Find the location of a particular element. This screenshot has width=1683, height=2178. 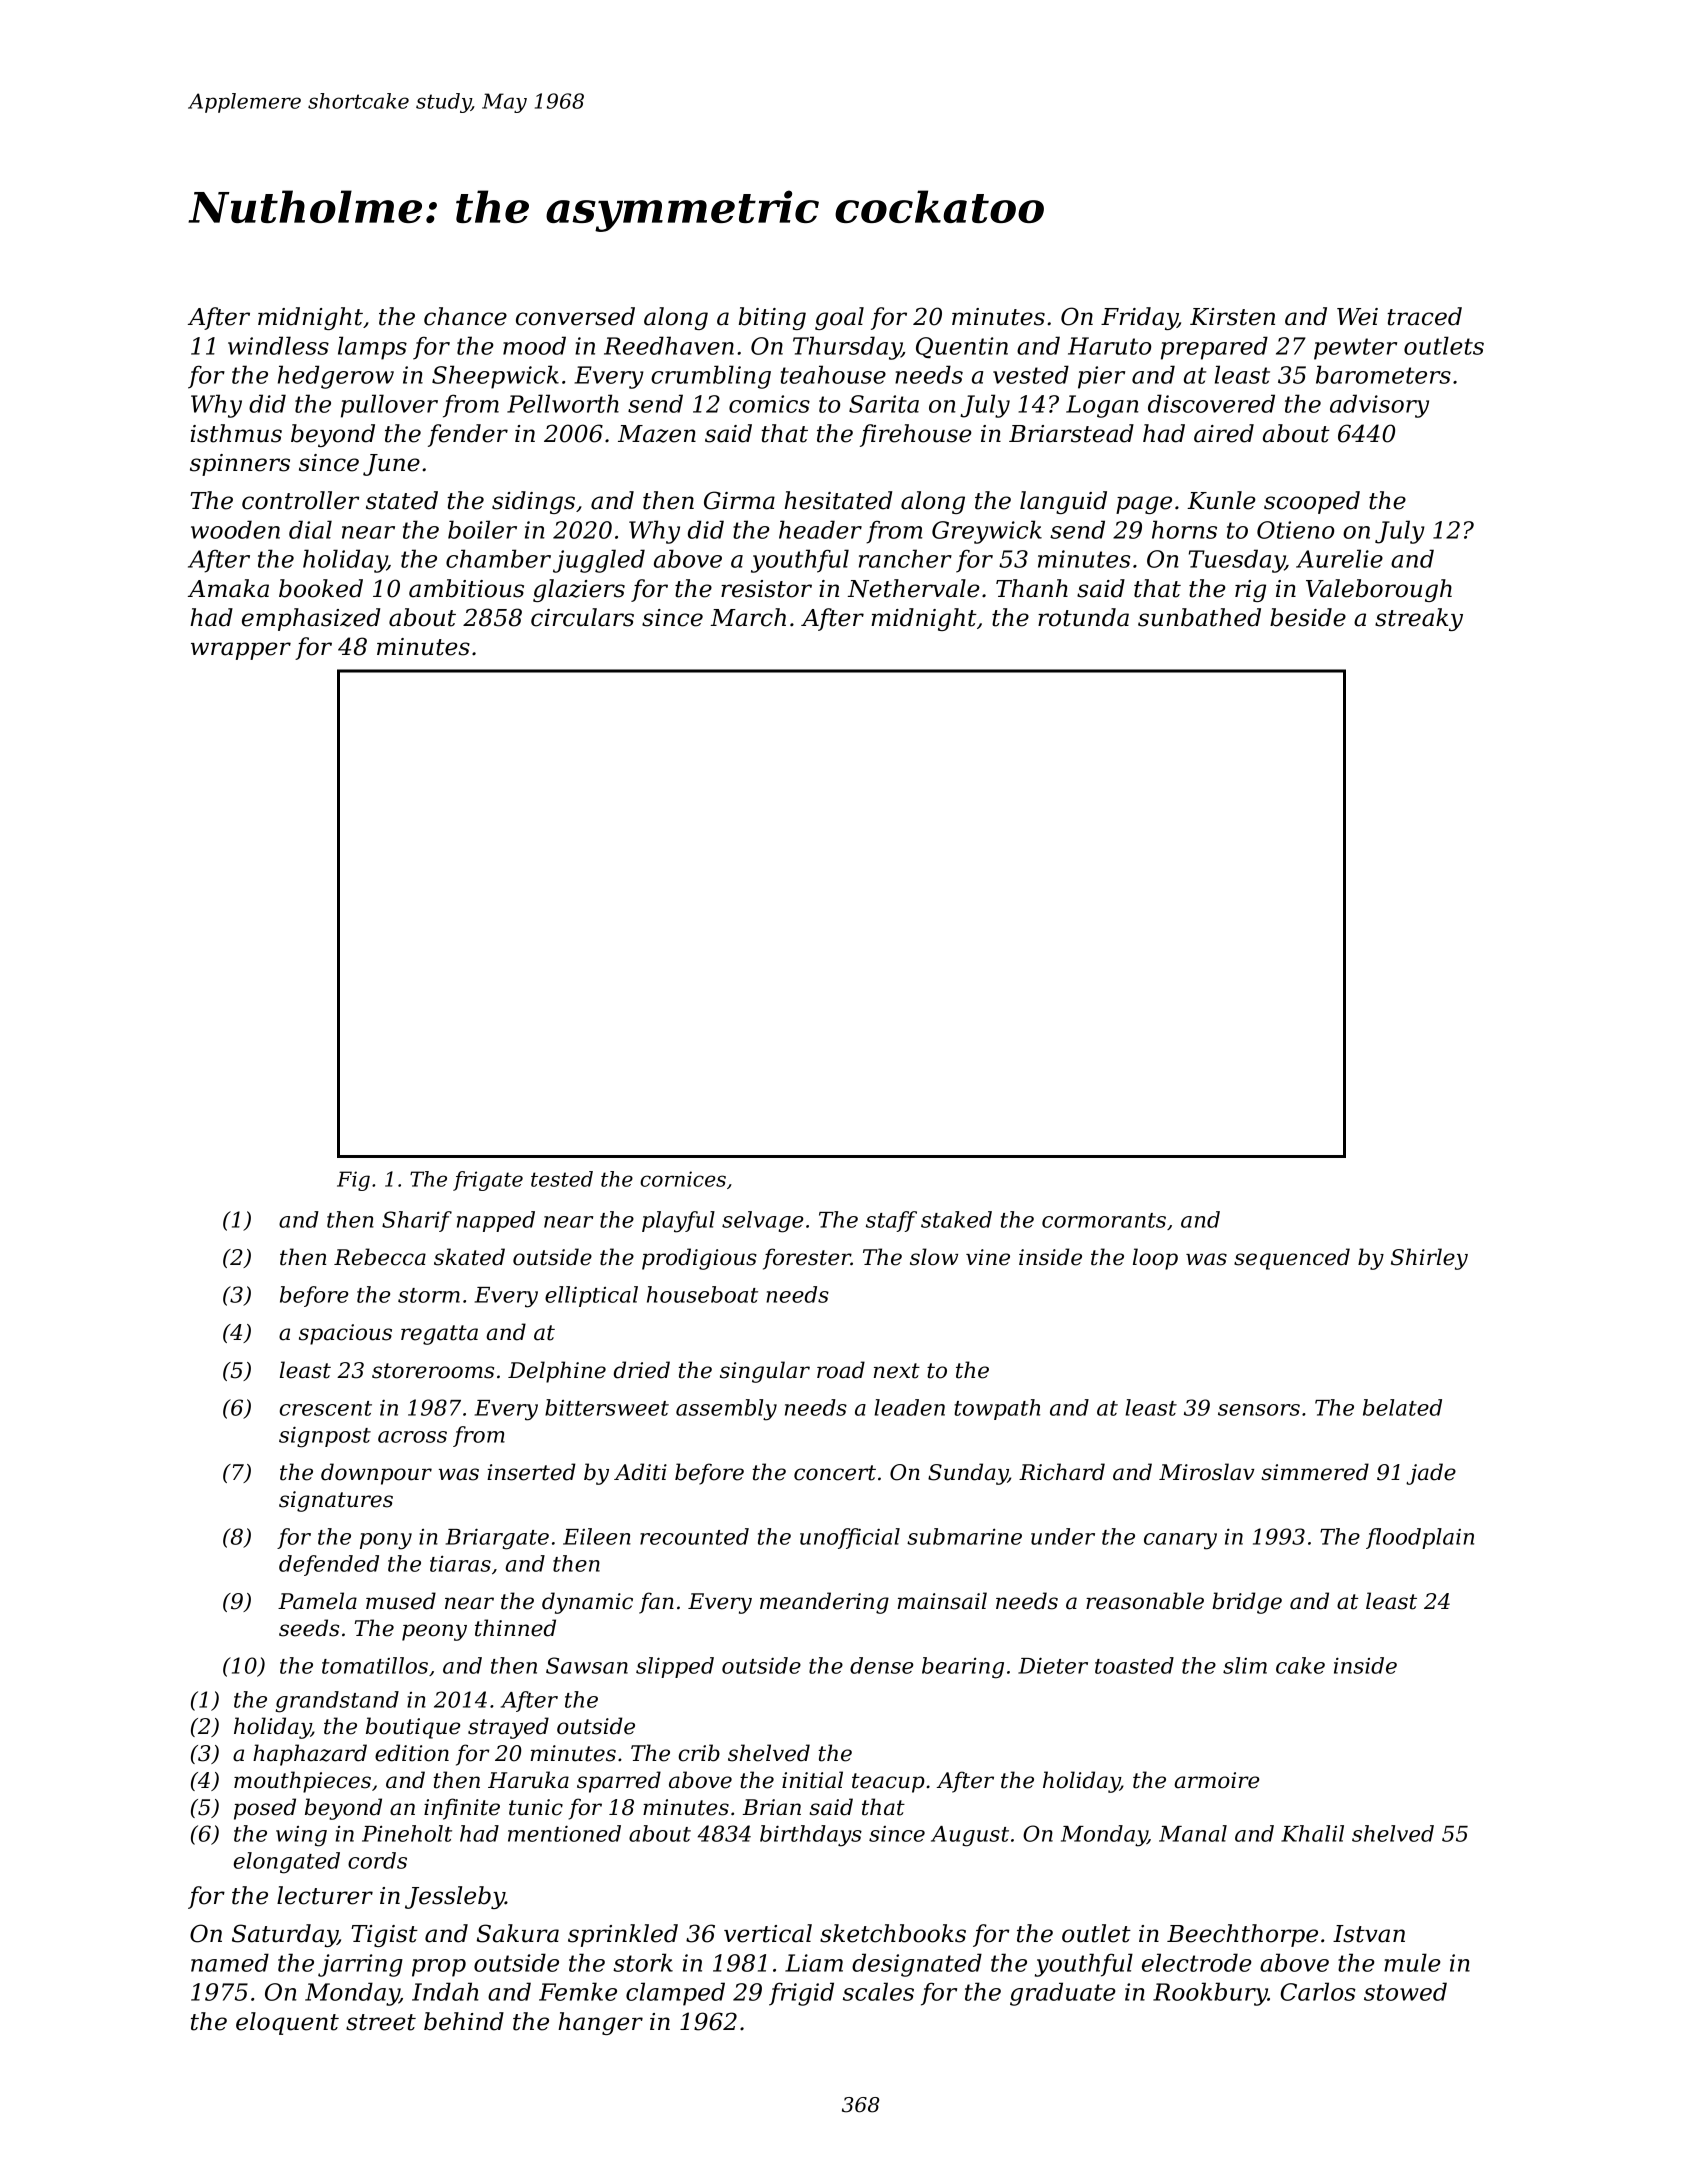

cornices is located at coordinates (683, 1179).
